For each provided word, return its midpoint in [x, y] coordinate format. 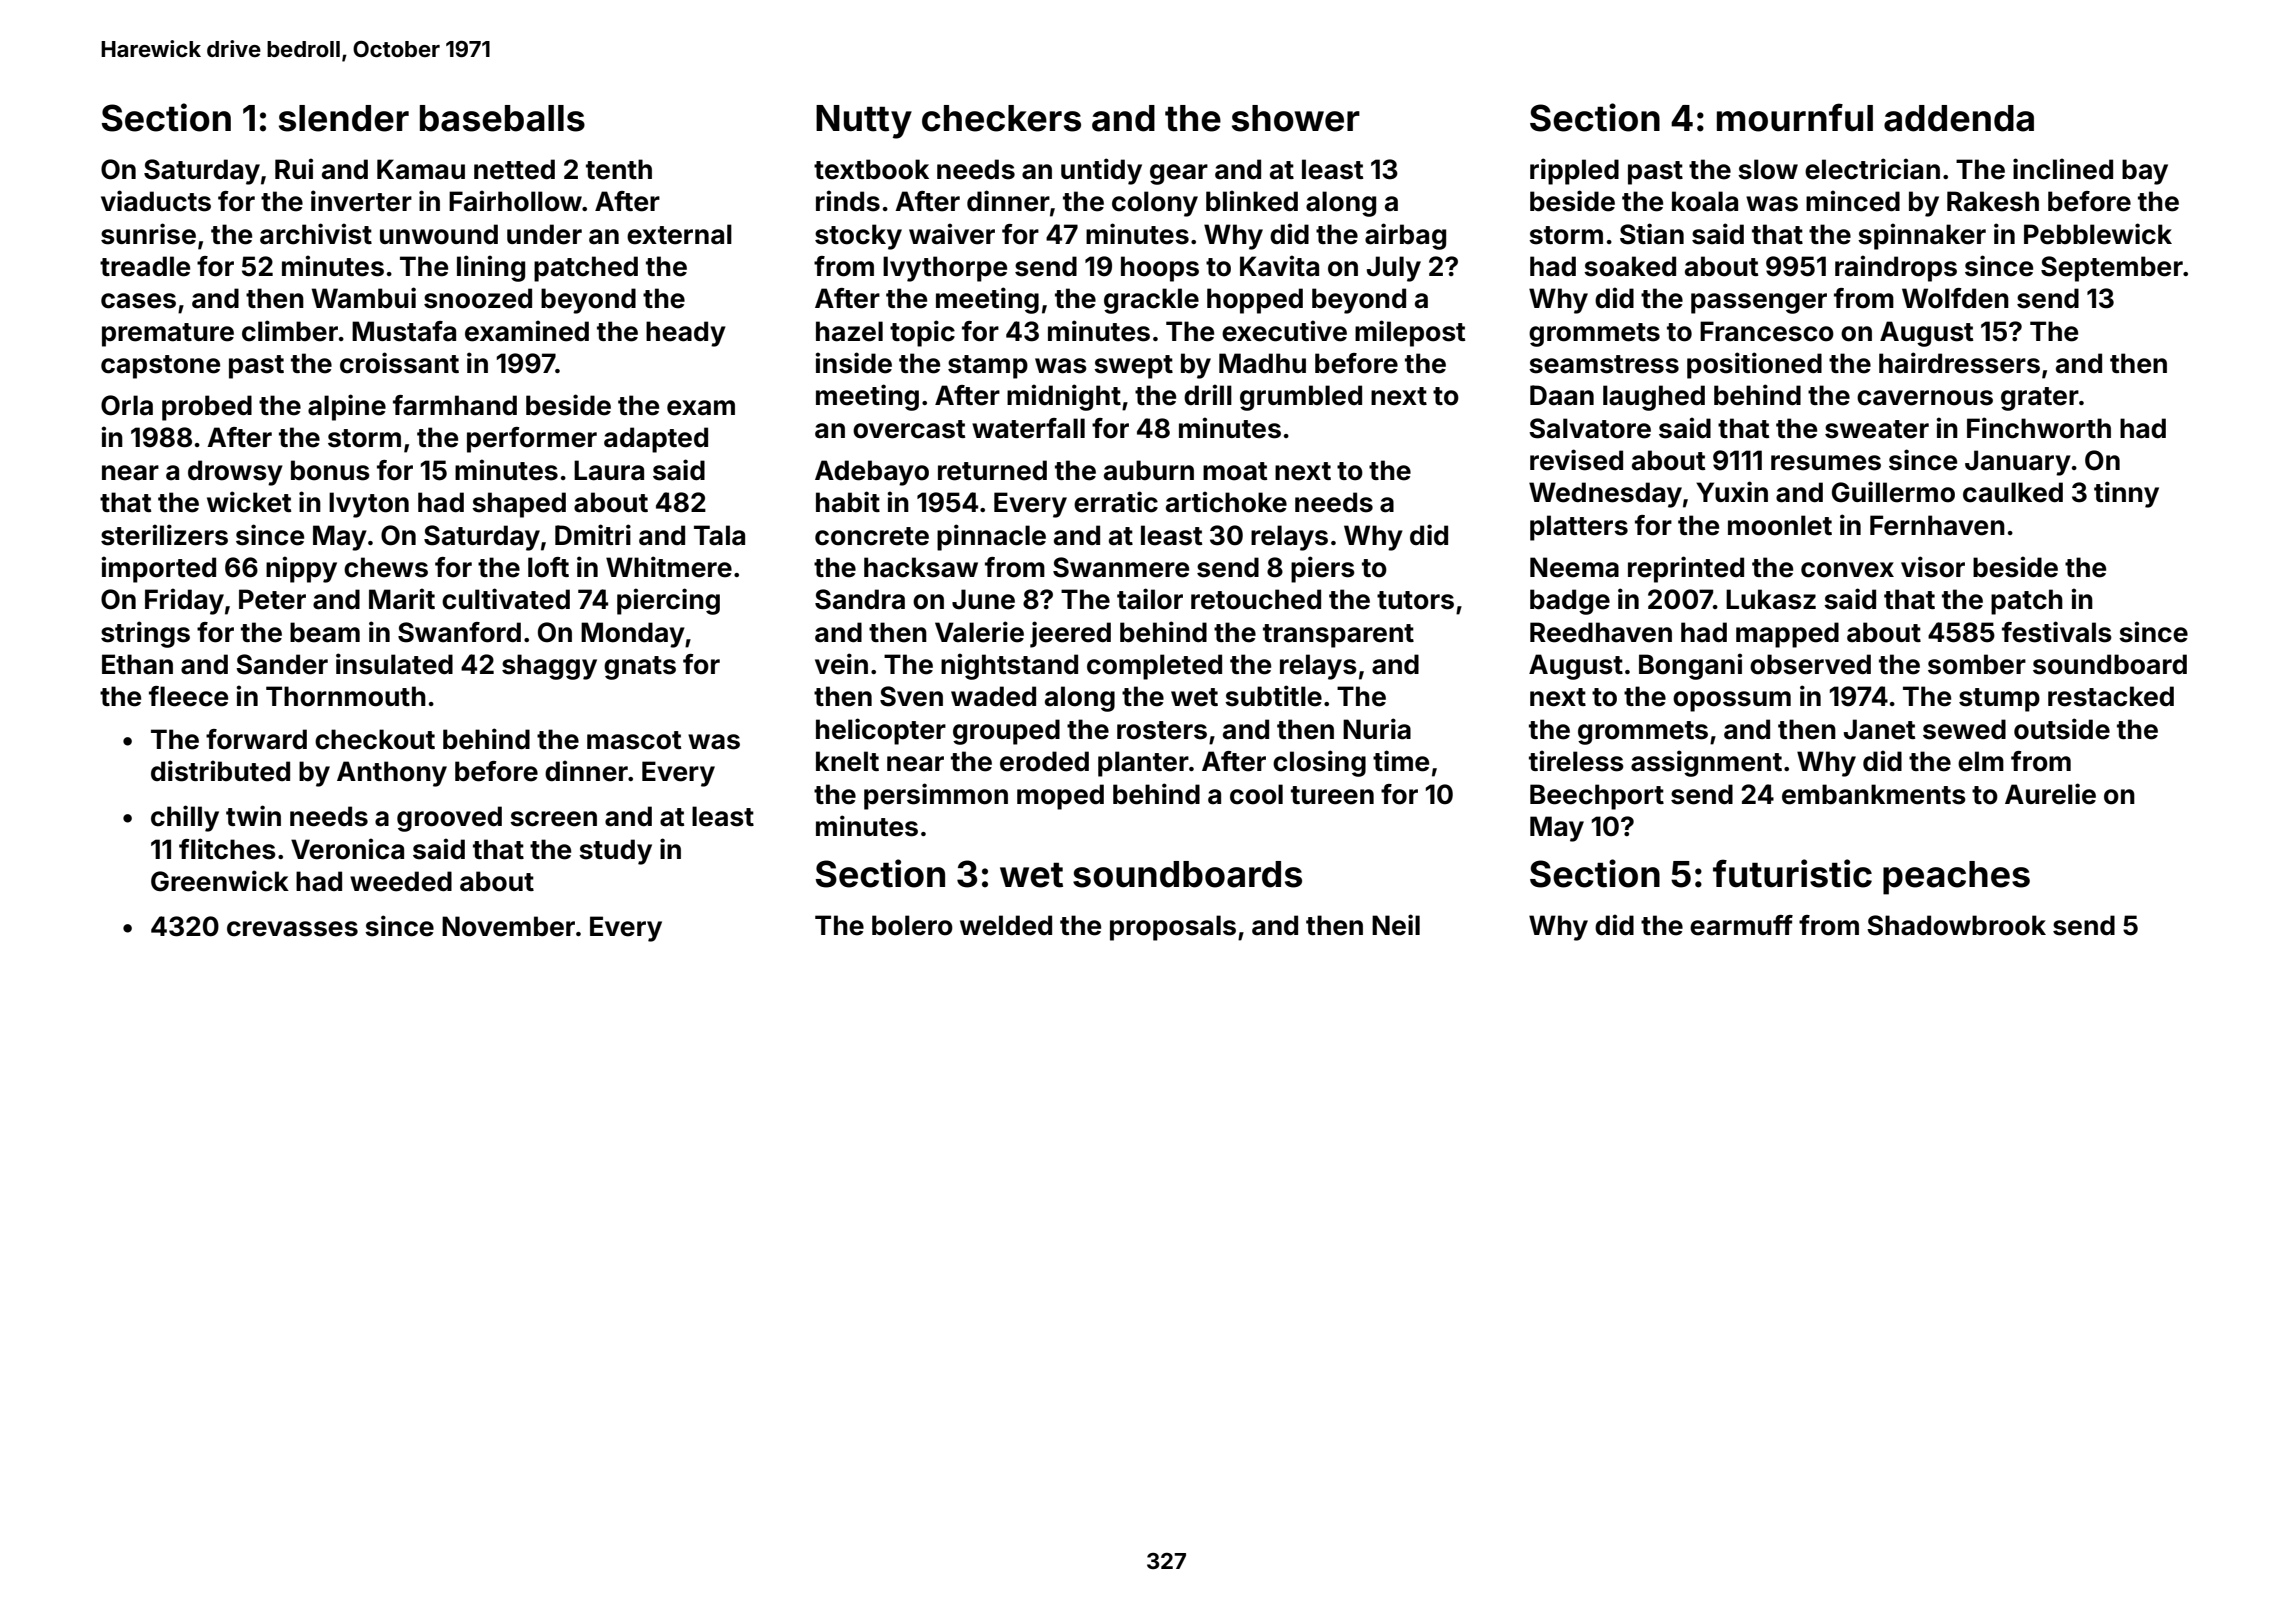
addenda [1959, 118]
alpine [347, 407]
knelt [847, 761]
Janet [1879, 729]
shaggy [549, 667]
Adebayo [872, 473]
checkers [1001, 118]
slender [344, 118]
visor [1933, 567]
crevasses [292, 929]
